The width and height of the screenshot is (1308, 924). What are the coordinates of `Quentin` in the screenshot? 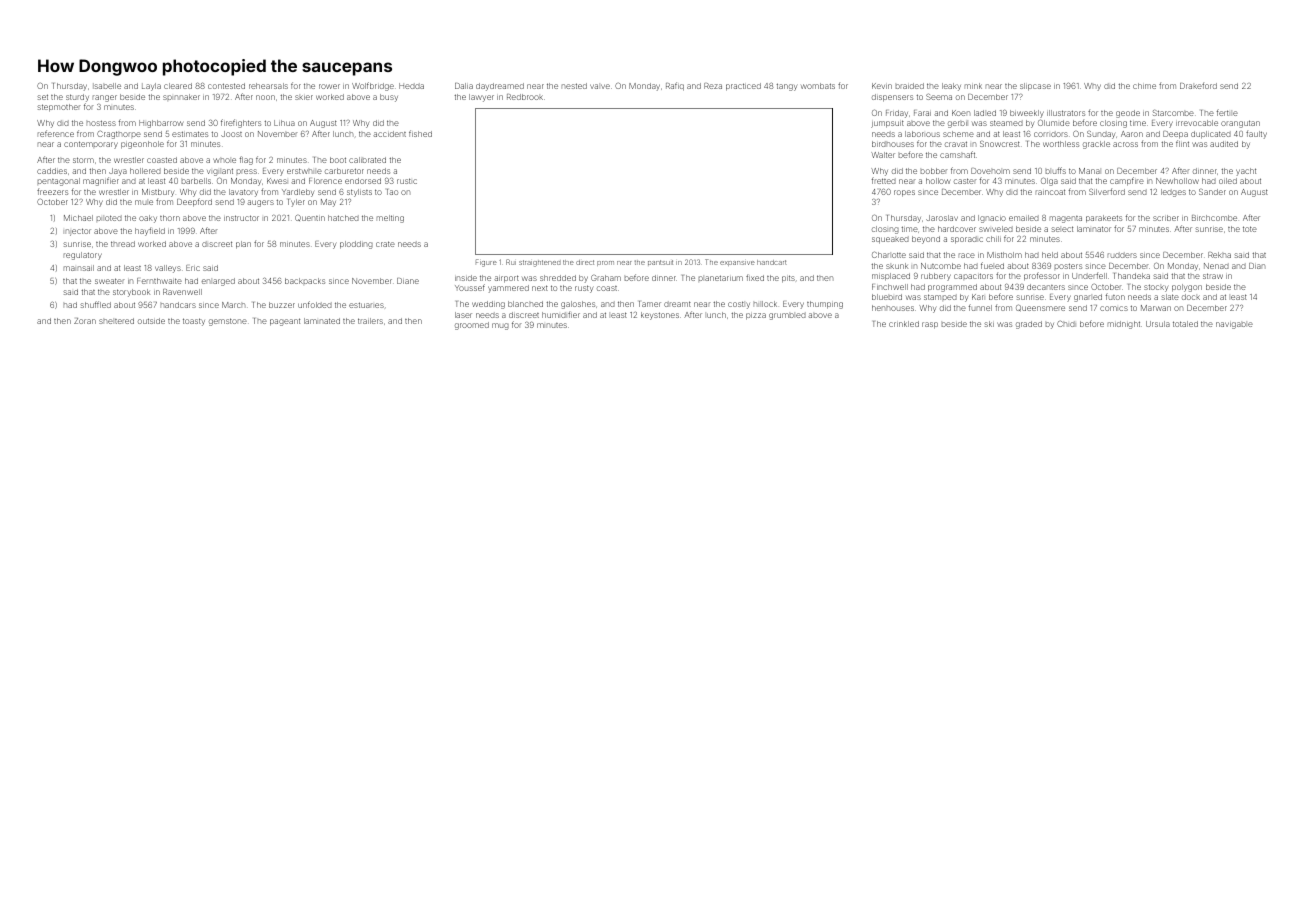 It's located at (310, 218).
